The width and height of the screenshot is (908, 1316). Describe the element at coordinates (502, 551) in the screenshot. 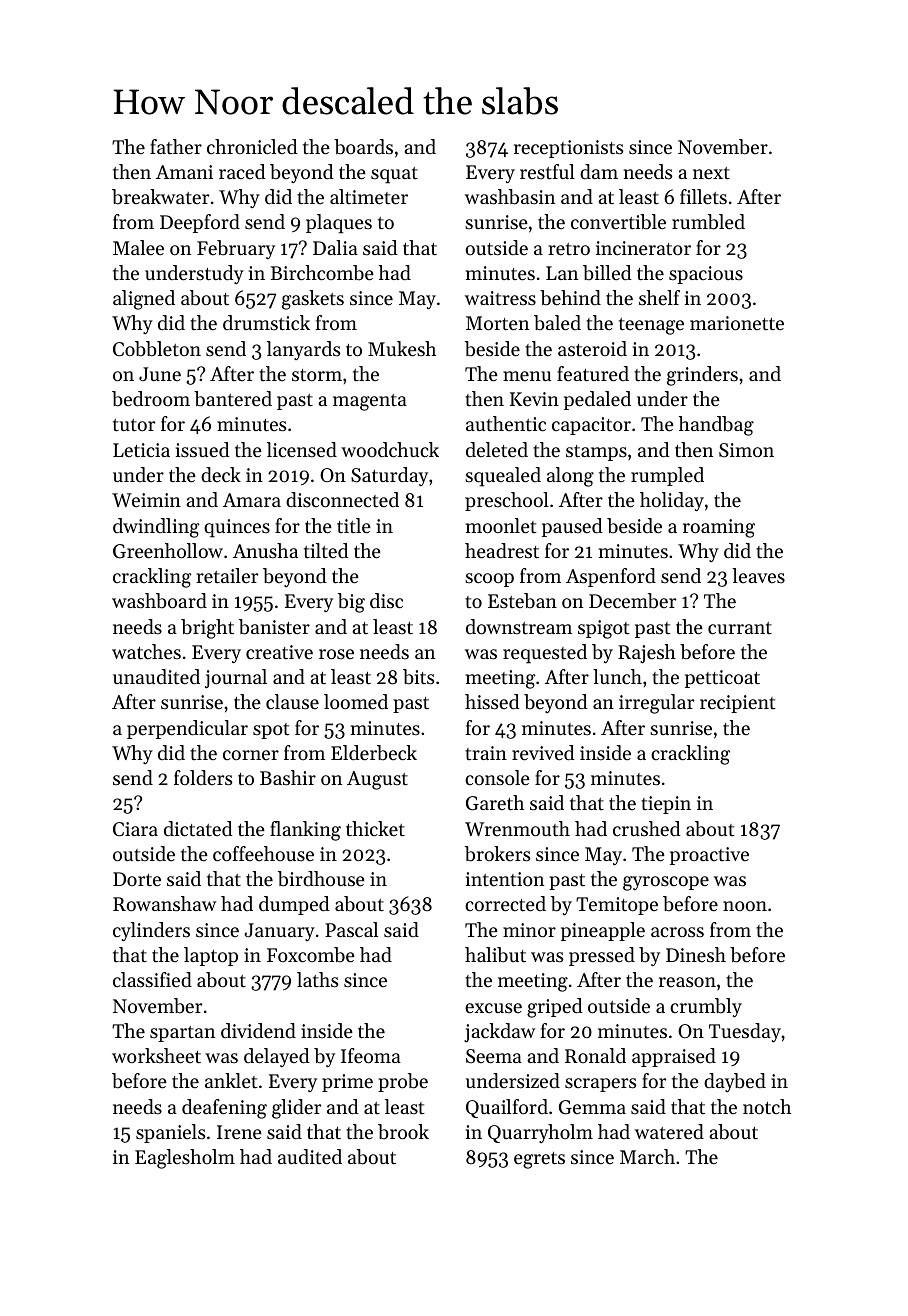

I see `headrest` at that location.
